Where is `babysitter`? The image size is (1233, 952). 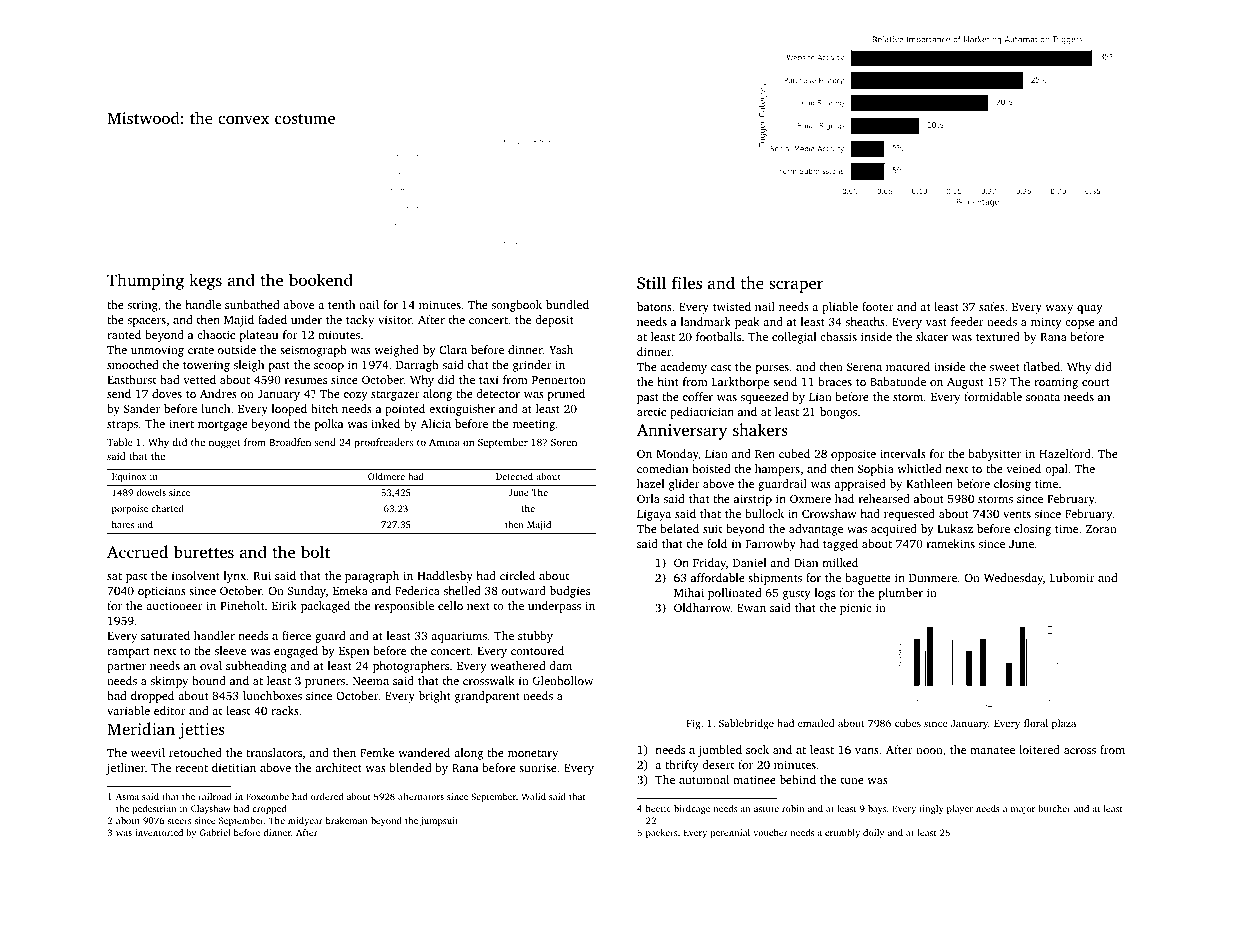 babysitter is located at coordinates (994, 455).
